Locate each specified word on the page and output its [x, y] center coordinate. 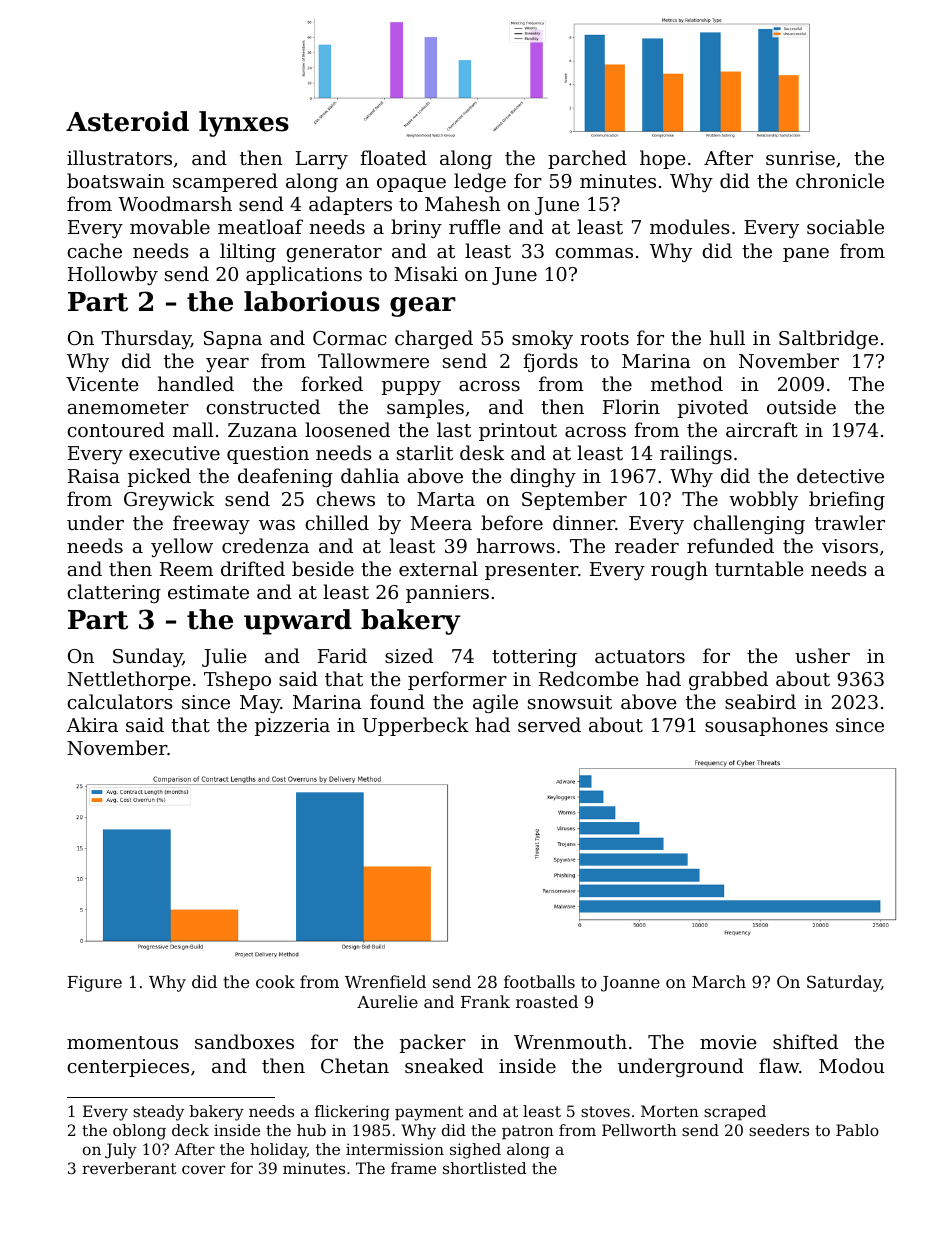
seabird [760, 701]
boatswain [116, 180]
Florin [631, 406]
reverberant [129, 1168]
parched [587, 159]
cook [275, 981]
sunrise [800, 158]
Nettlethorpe [129, 680]
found [397, 701]
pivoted [713, 408]
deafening [285, 477]
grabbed [728, 680]
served [549, 724]
